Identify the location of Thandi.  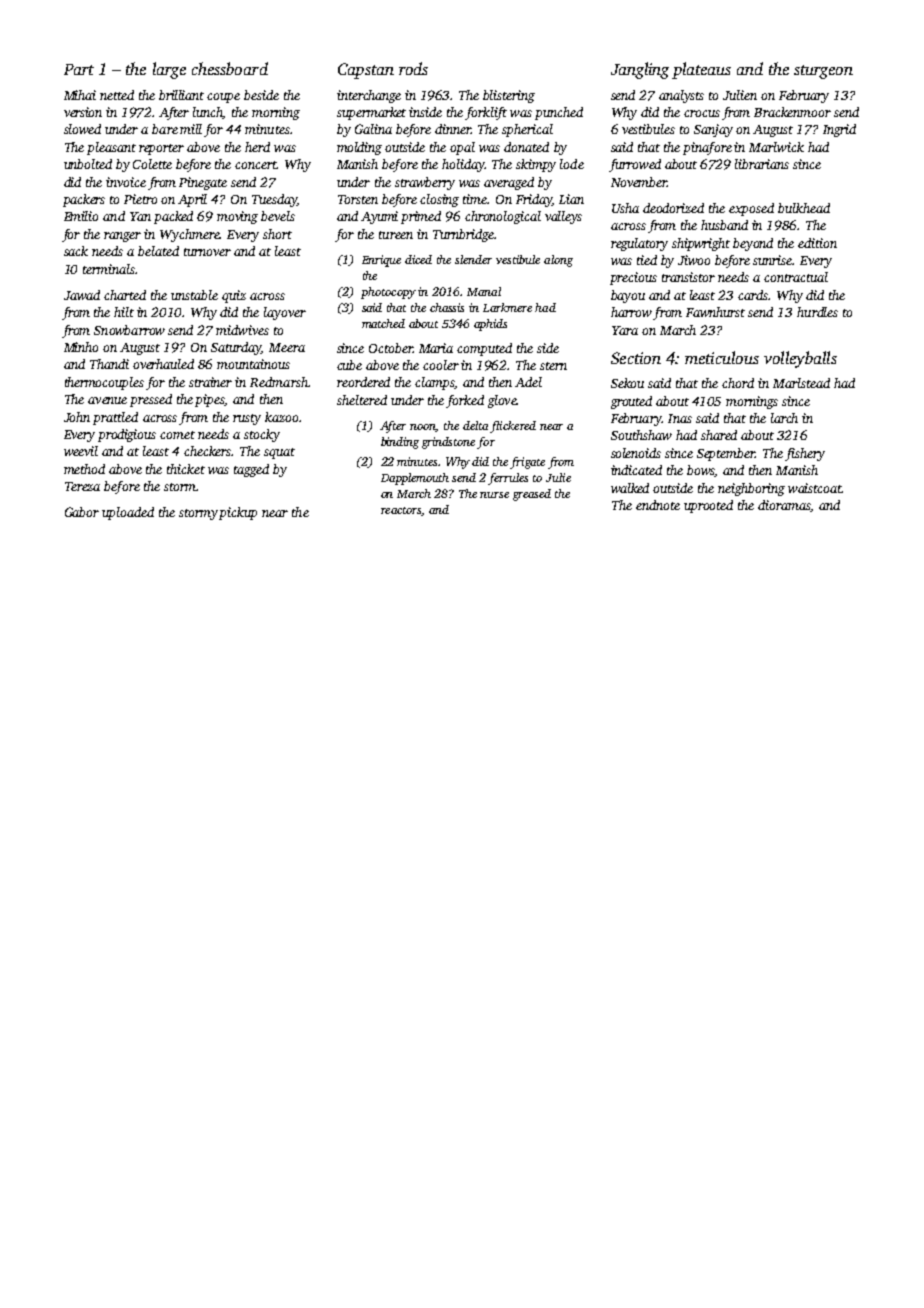
(109, 364).
